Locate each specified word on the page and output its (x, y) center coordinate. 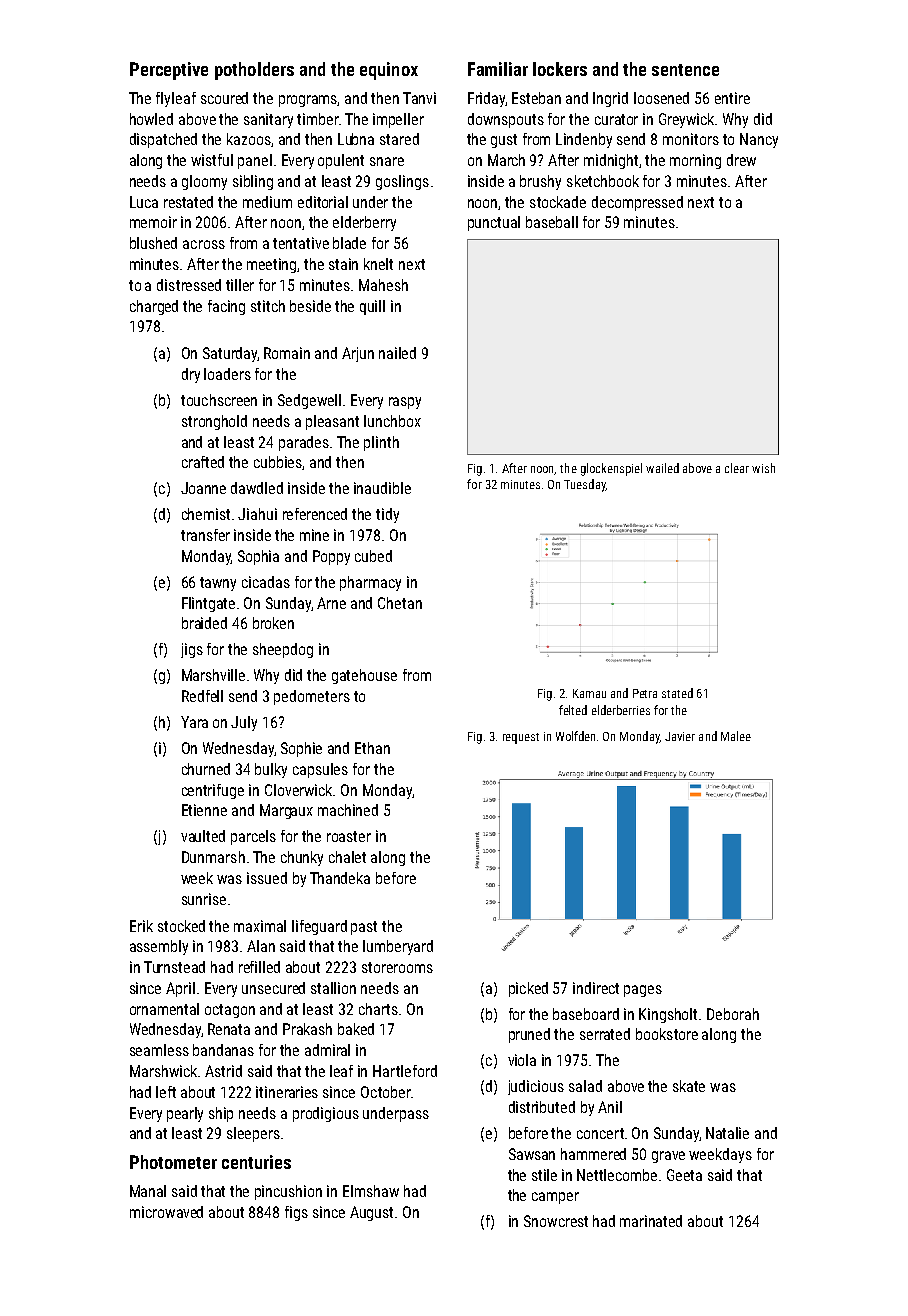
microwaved (166, 1212)
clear (737, 468)
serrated (605, 1034)
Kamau (589, 693)
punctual (494, 223)
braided (204, 623)
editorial (323, 202)
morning (695, 161)
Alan (261, 946)
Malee (736, 736)
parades (304, 443)
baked (356, 1029)
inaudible (382, 488)
